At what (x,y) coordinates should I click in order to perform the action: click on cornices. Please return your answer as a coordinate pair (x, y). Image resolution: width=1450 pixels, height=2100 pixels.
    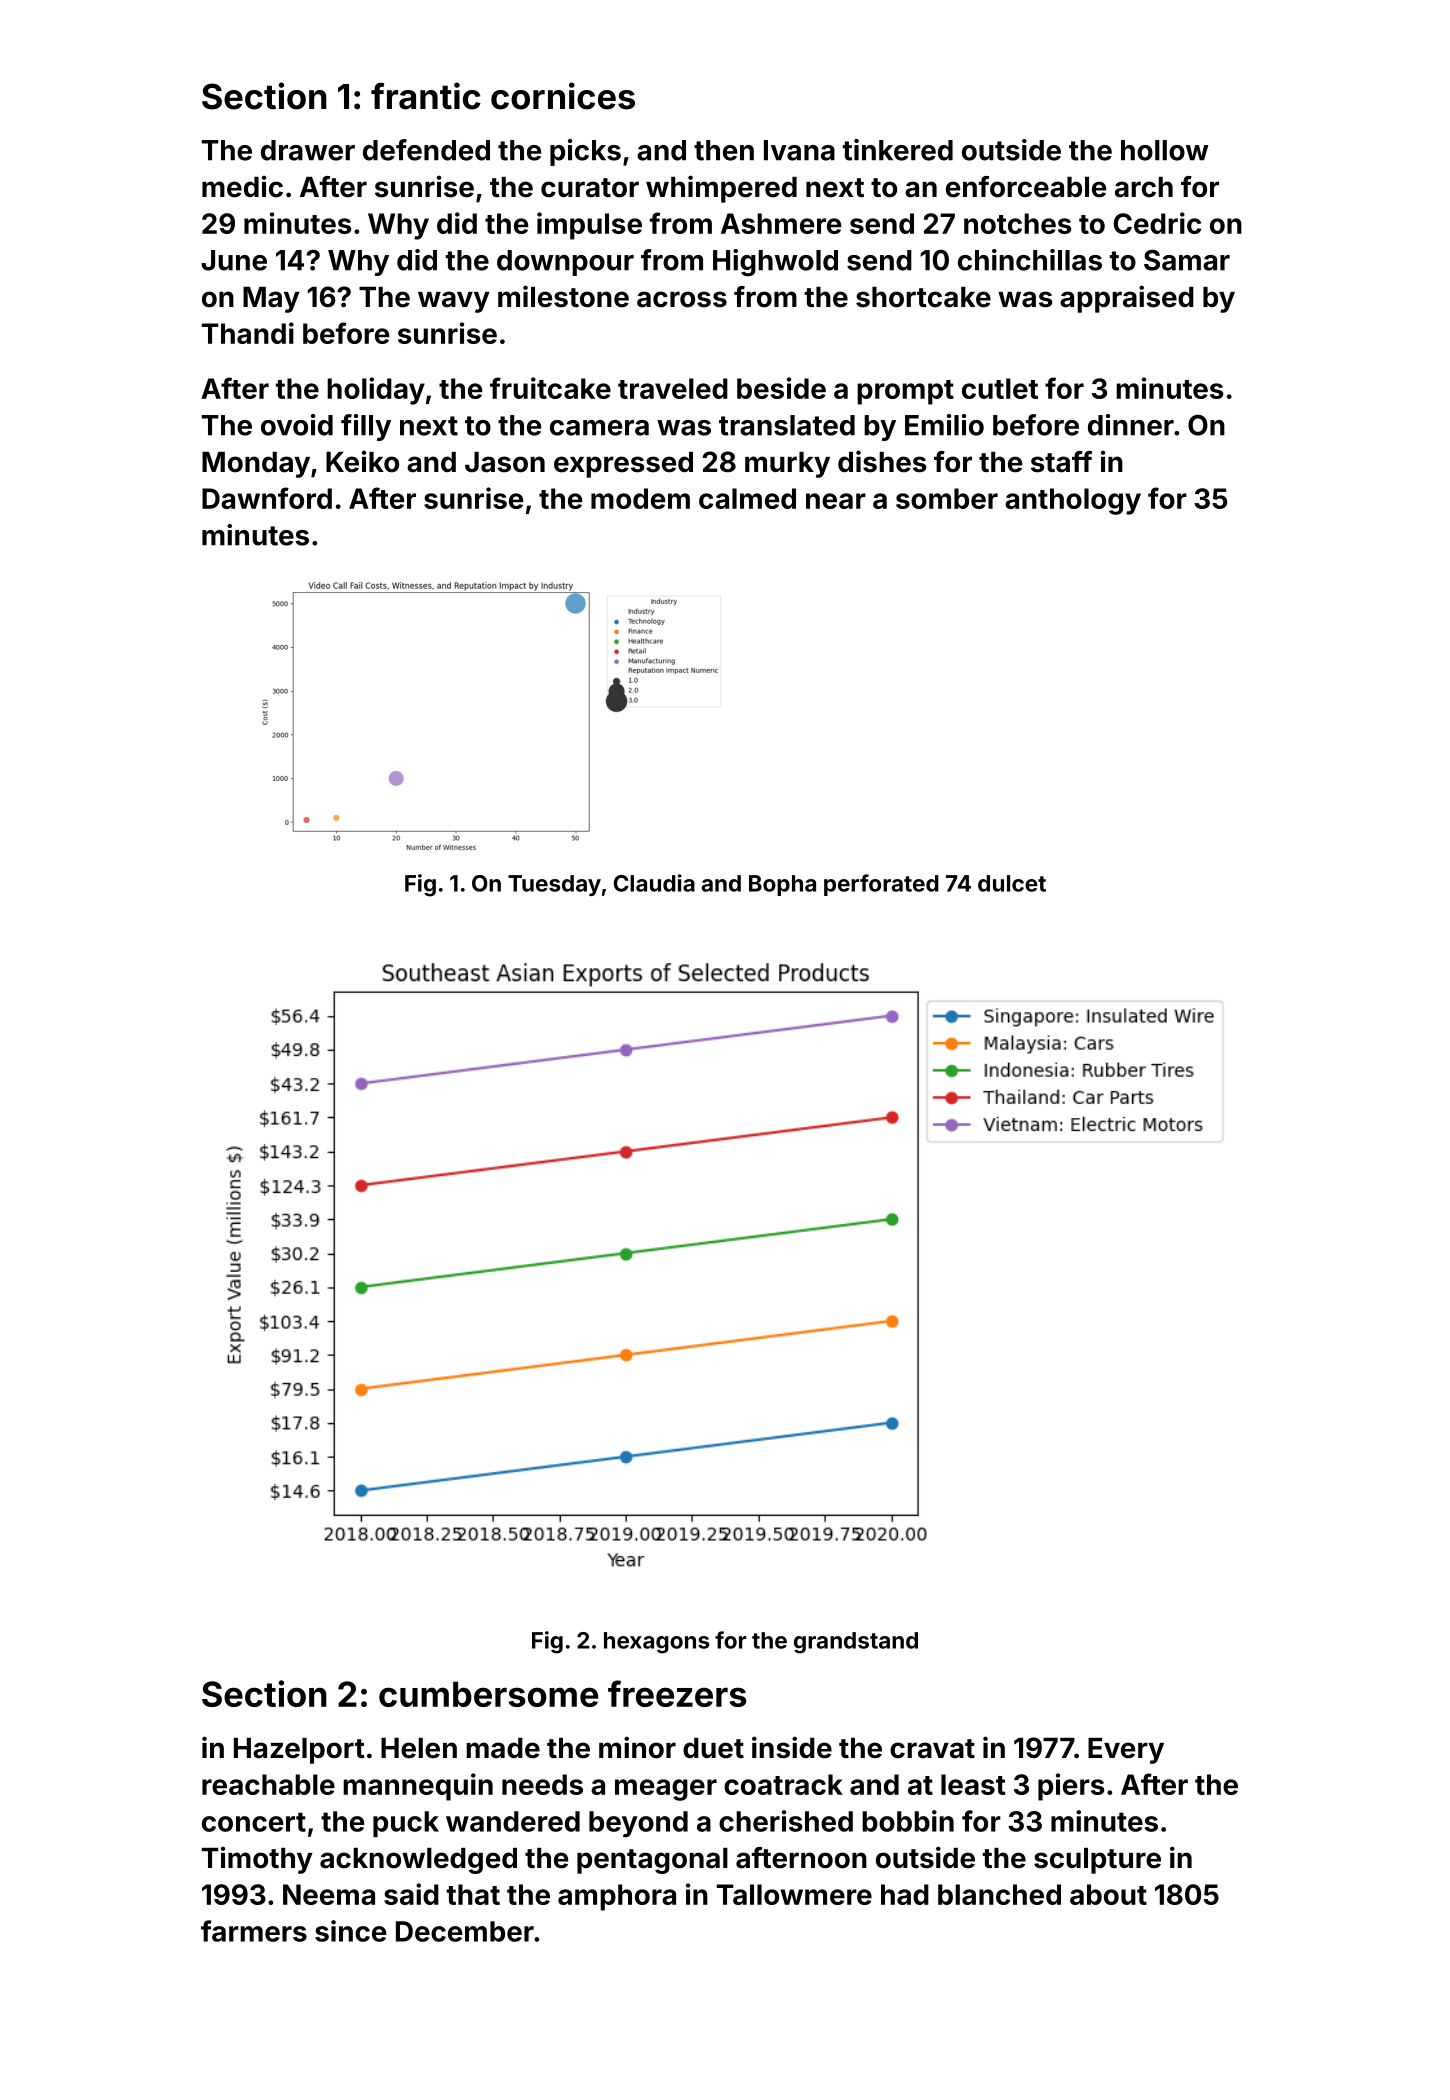
    Looking at the image, I should click on (563, 96).
